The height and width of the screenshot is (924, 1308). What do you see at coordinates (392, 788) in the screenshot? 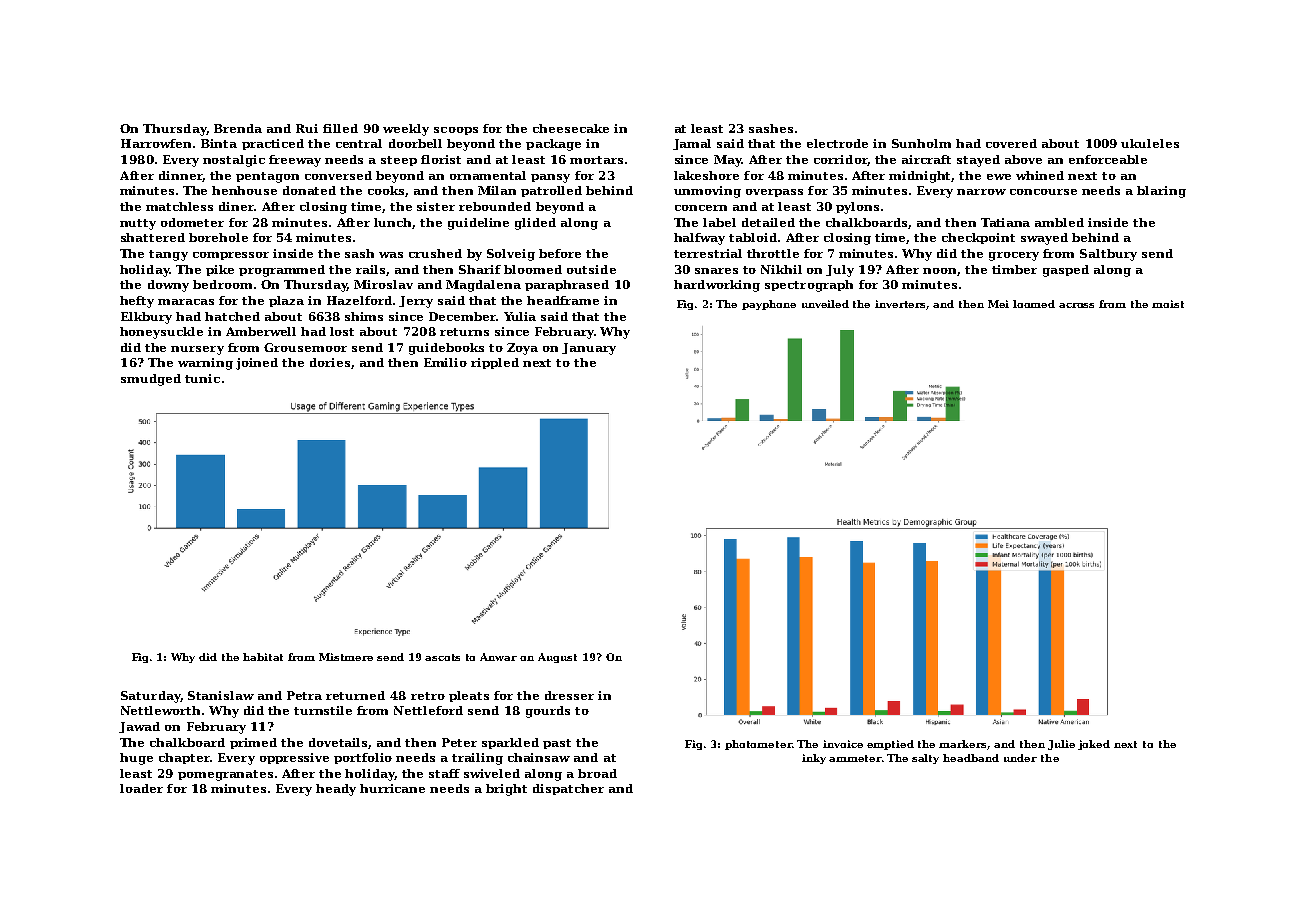
I see `hurricane` at bounding box center [392, 788].
